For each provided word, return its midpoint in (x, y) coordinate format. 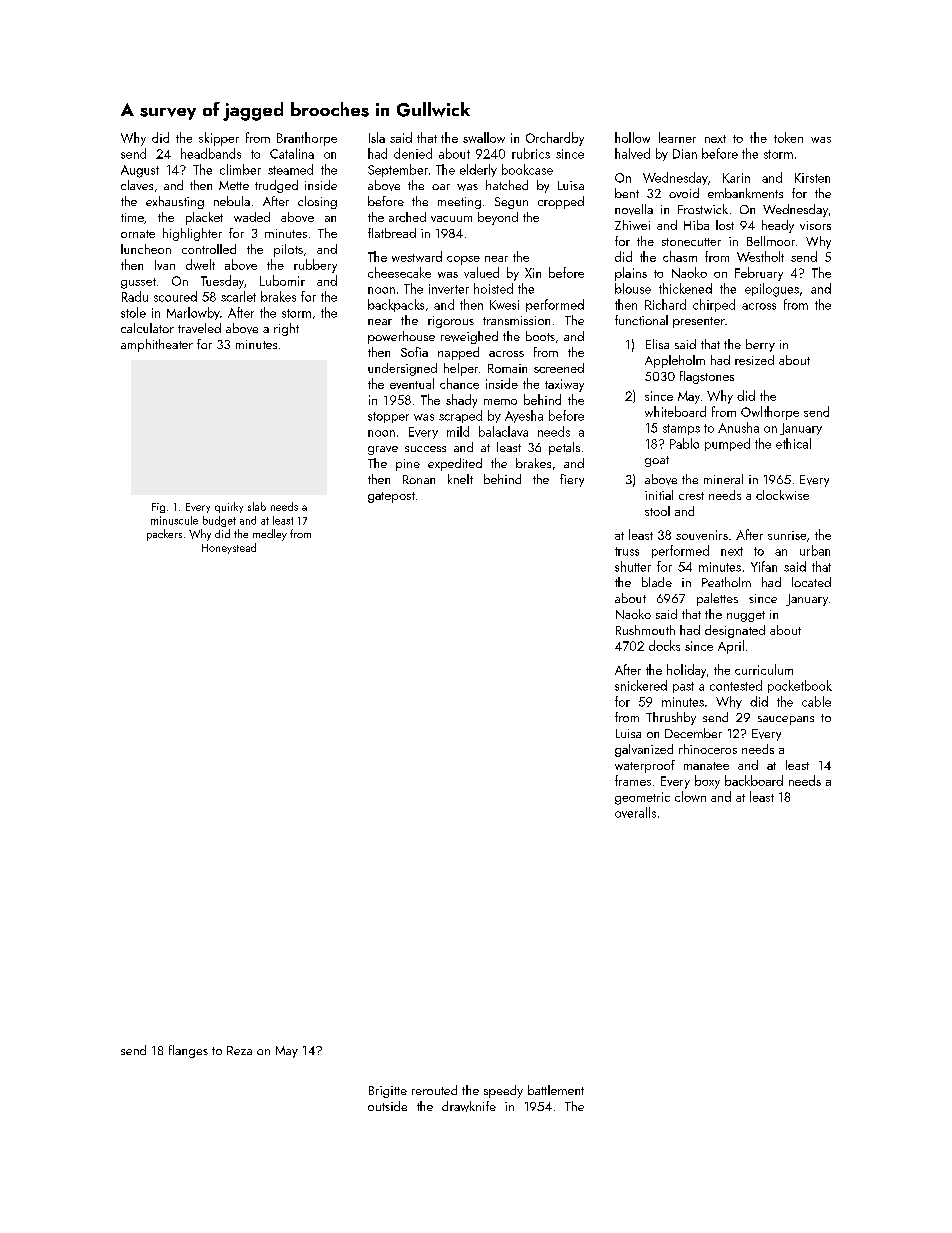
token (788, 137)
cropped (561, 202)
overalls (635, 812)
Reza (239, 1050)
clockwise (782, 495)
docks (664, 645)
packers (164, 535)
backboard (754, 780)
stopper (388, 417)
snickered (641, 685)
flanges (188, 1051)
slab (257, 506)
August (140, 171)
